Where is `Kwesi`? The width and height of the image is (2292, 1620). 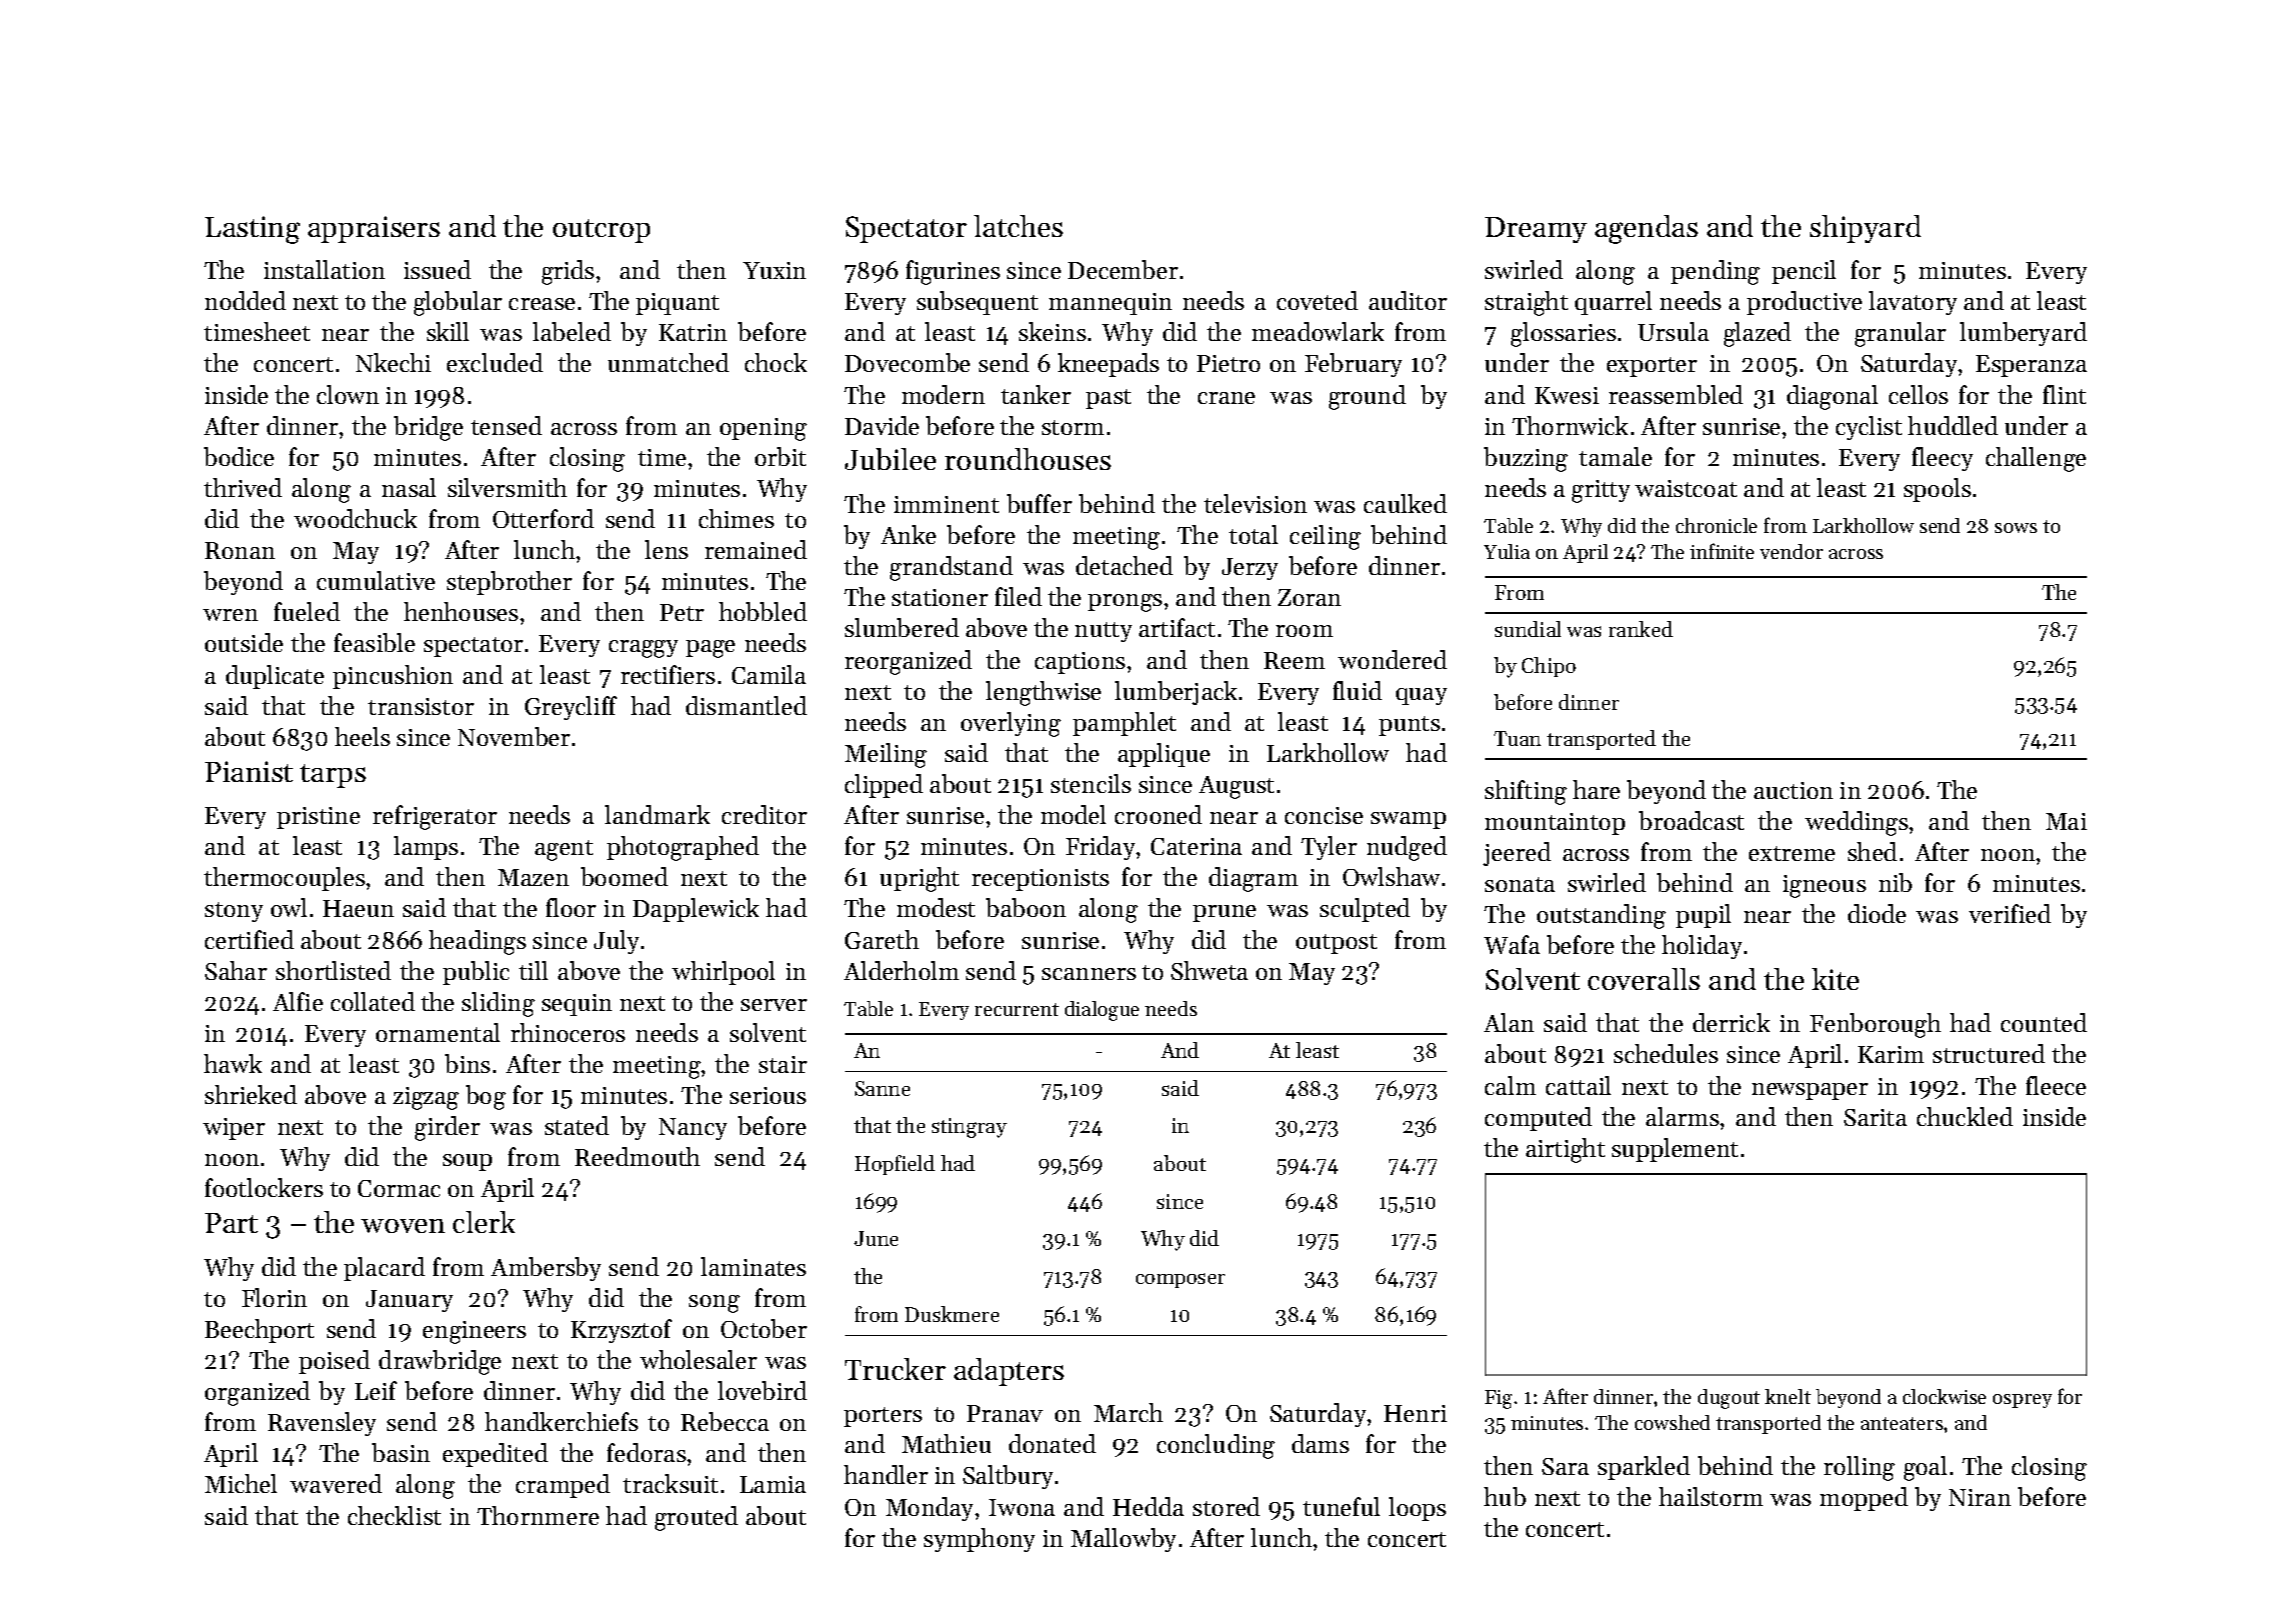
Kwesi is located at coordinates (1567, 395).
